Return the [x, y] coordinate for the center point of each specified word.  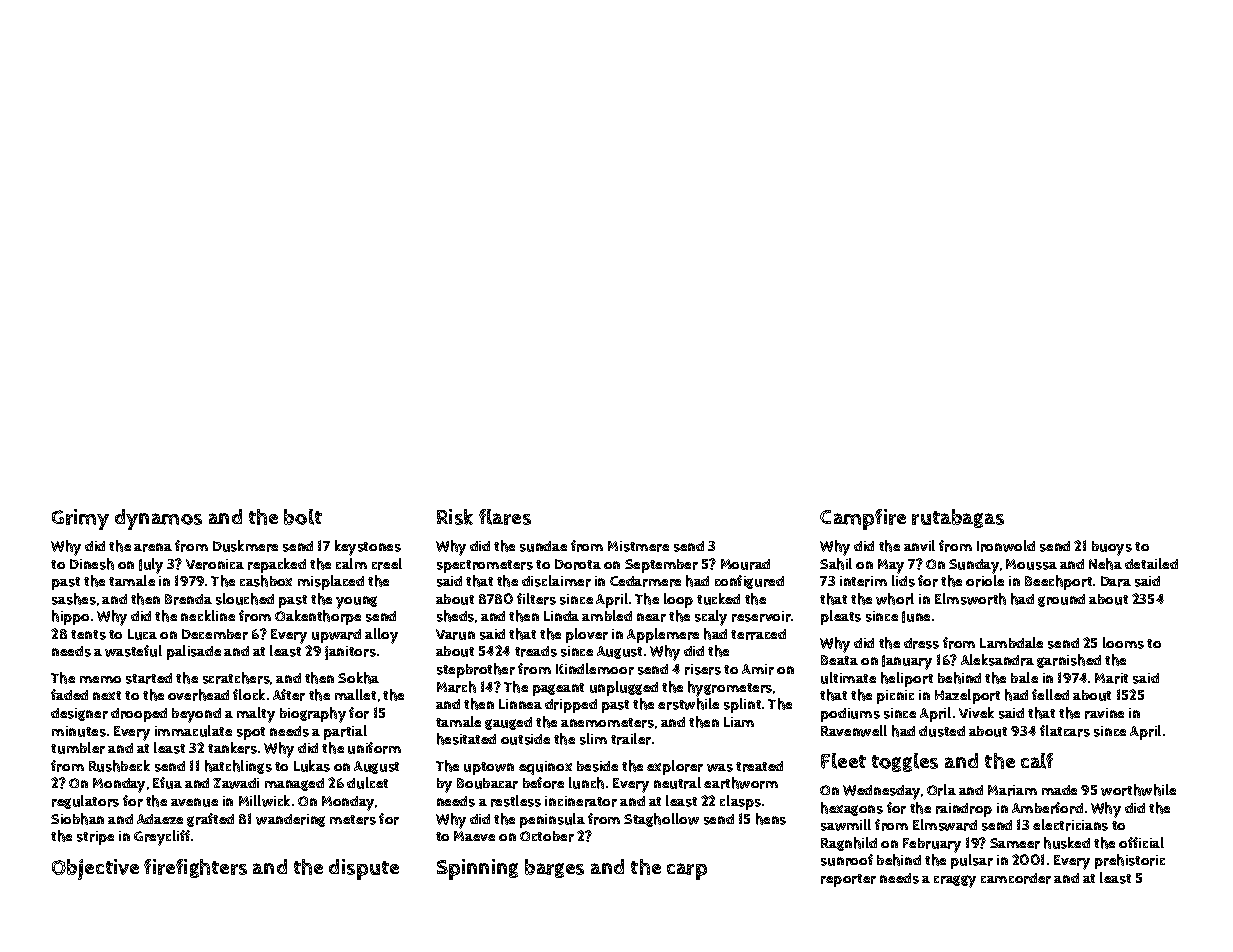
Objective [95, 869]
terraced [758, 634]
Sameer [1015, 843]
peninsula [552, 820]
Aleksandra [997, 660]
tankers [232, 748]
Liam [739, 722]
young [356, 602]
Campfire [863, 519]
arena [153, 547]
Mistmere [638, 546]
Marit [1111, 678]
